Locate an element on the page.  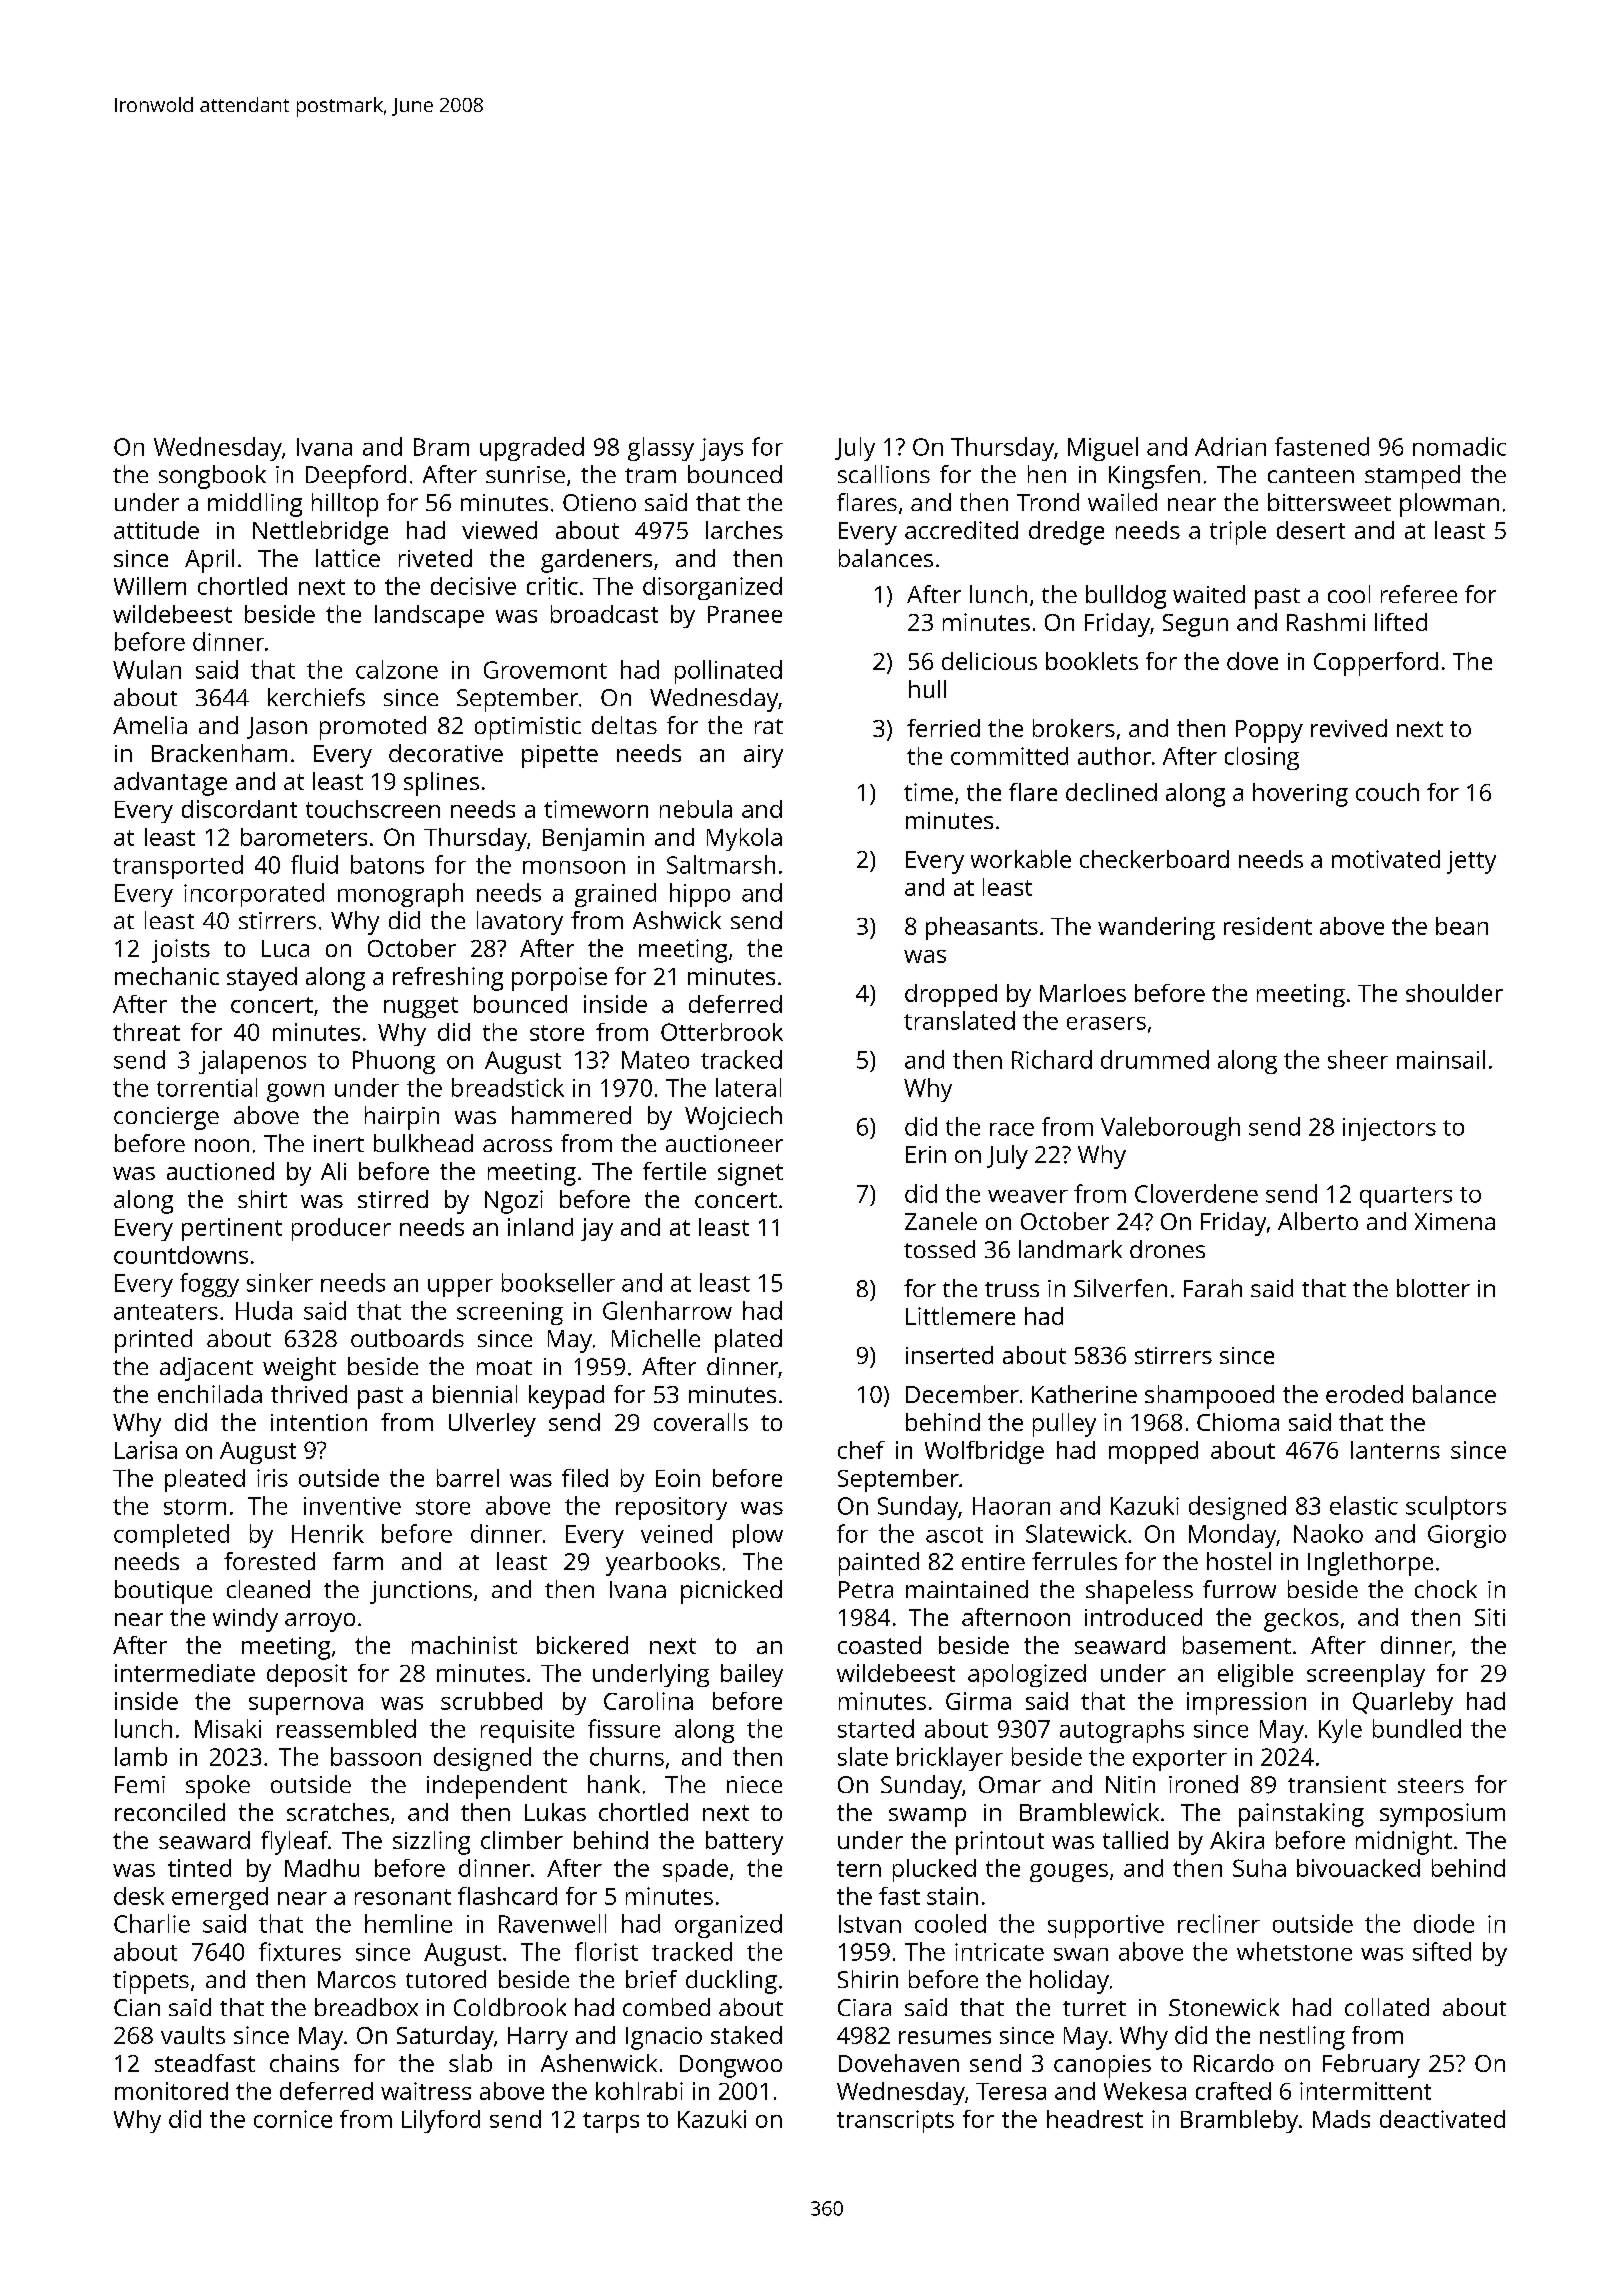
checkerboard is located at coordinates (1154, 859).
